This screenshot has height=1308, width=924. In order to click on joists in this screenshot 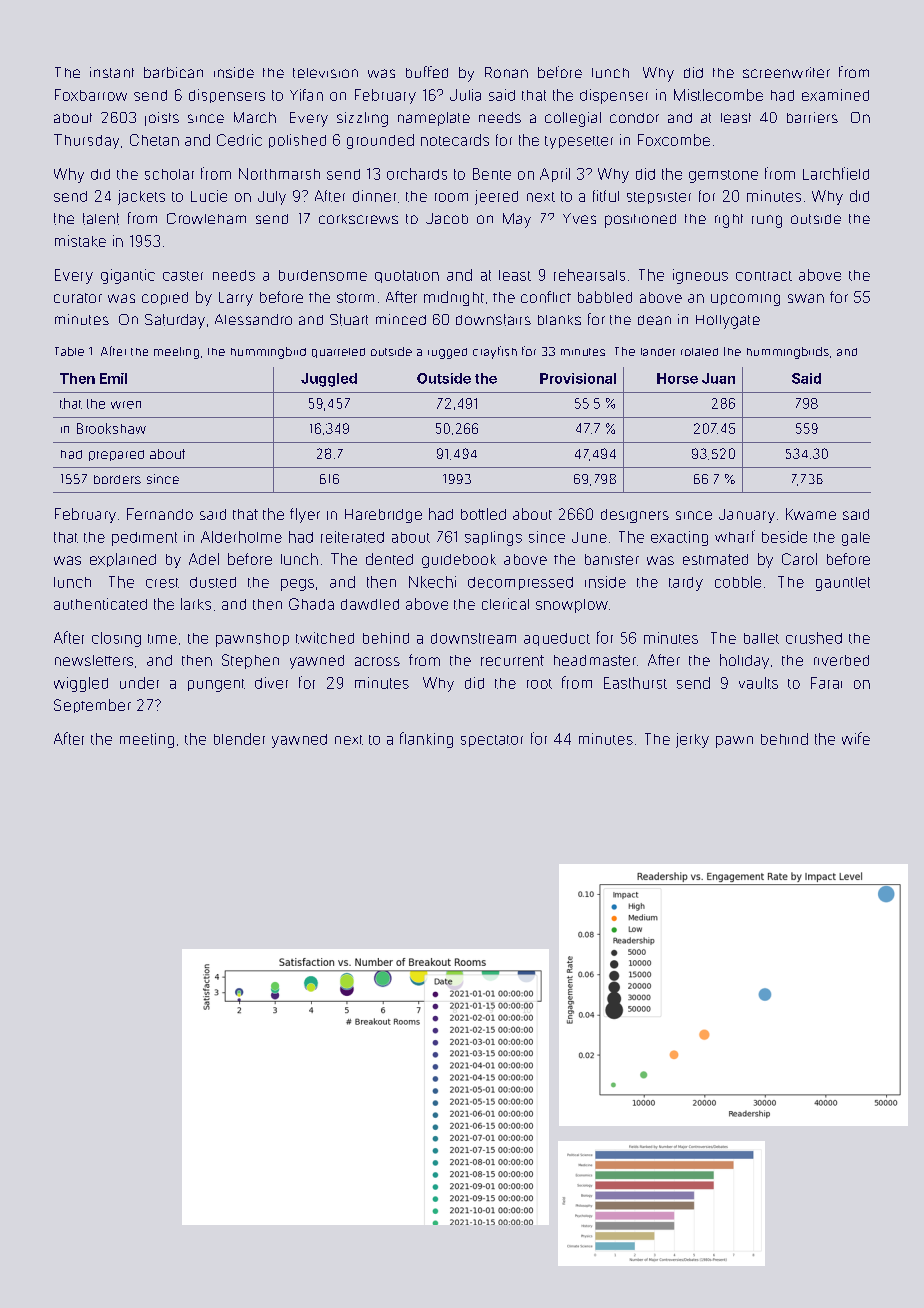, I will do `click(162, 119)`.
